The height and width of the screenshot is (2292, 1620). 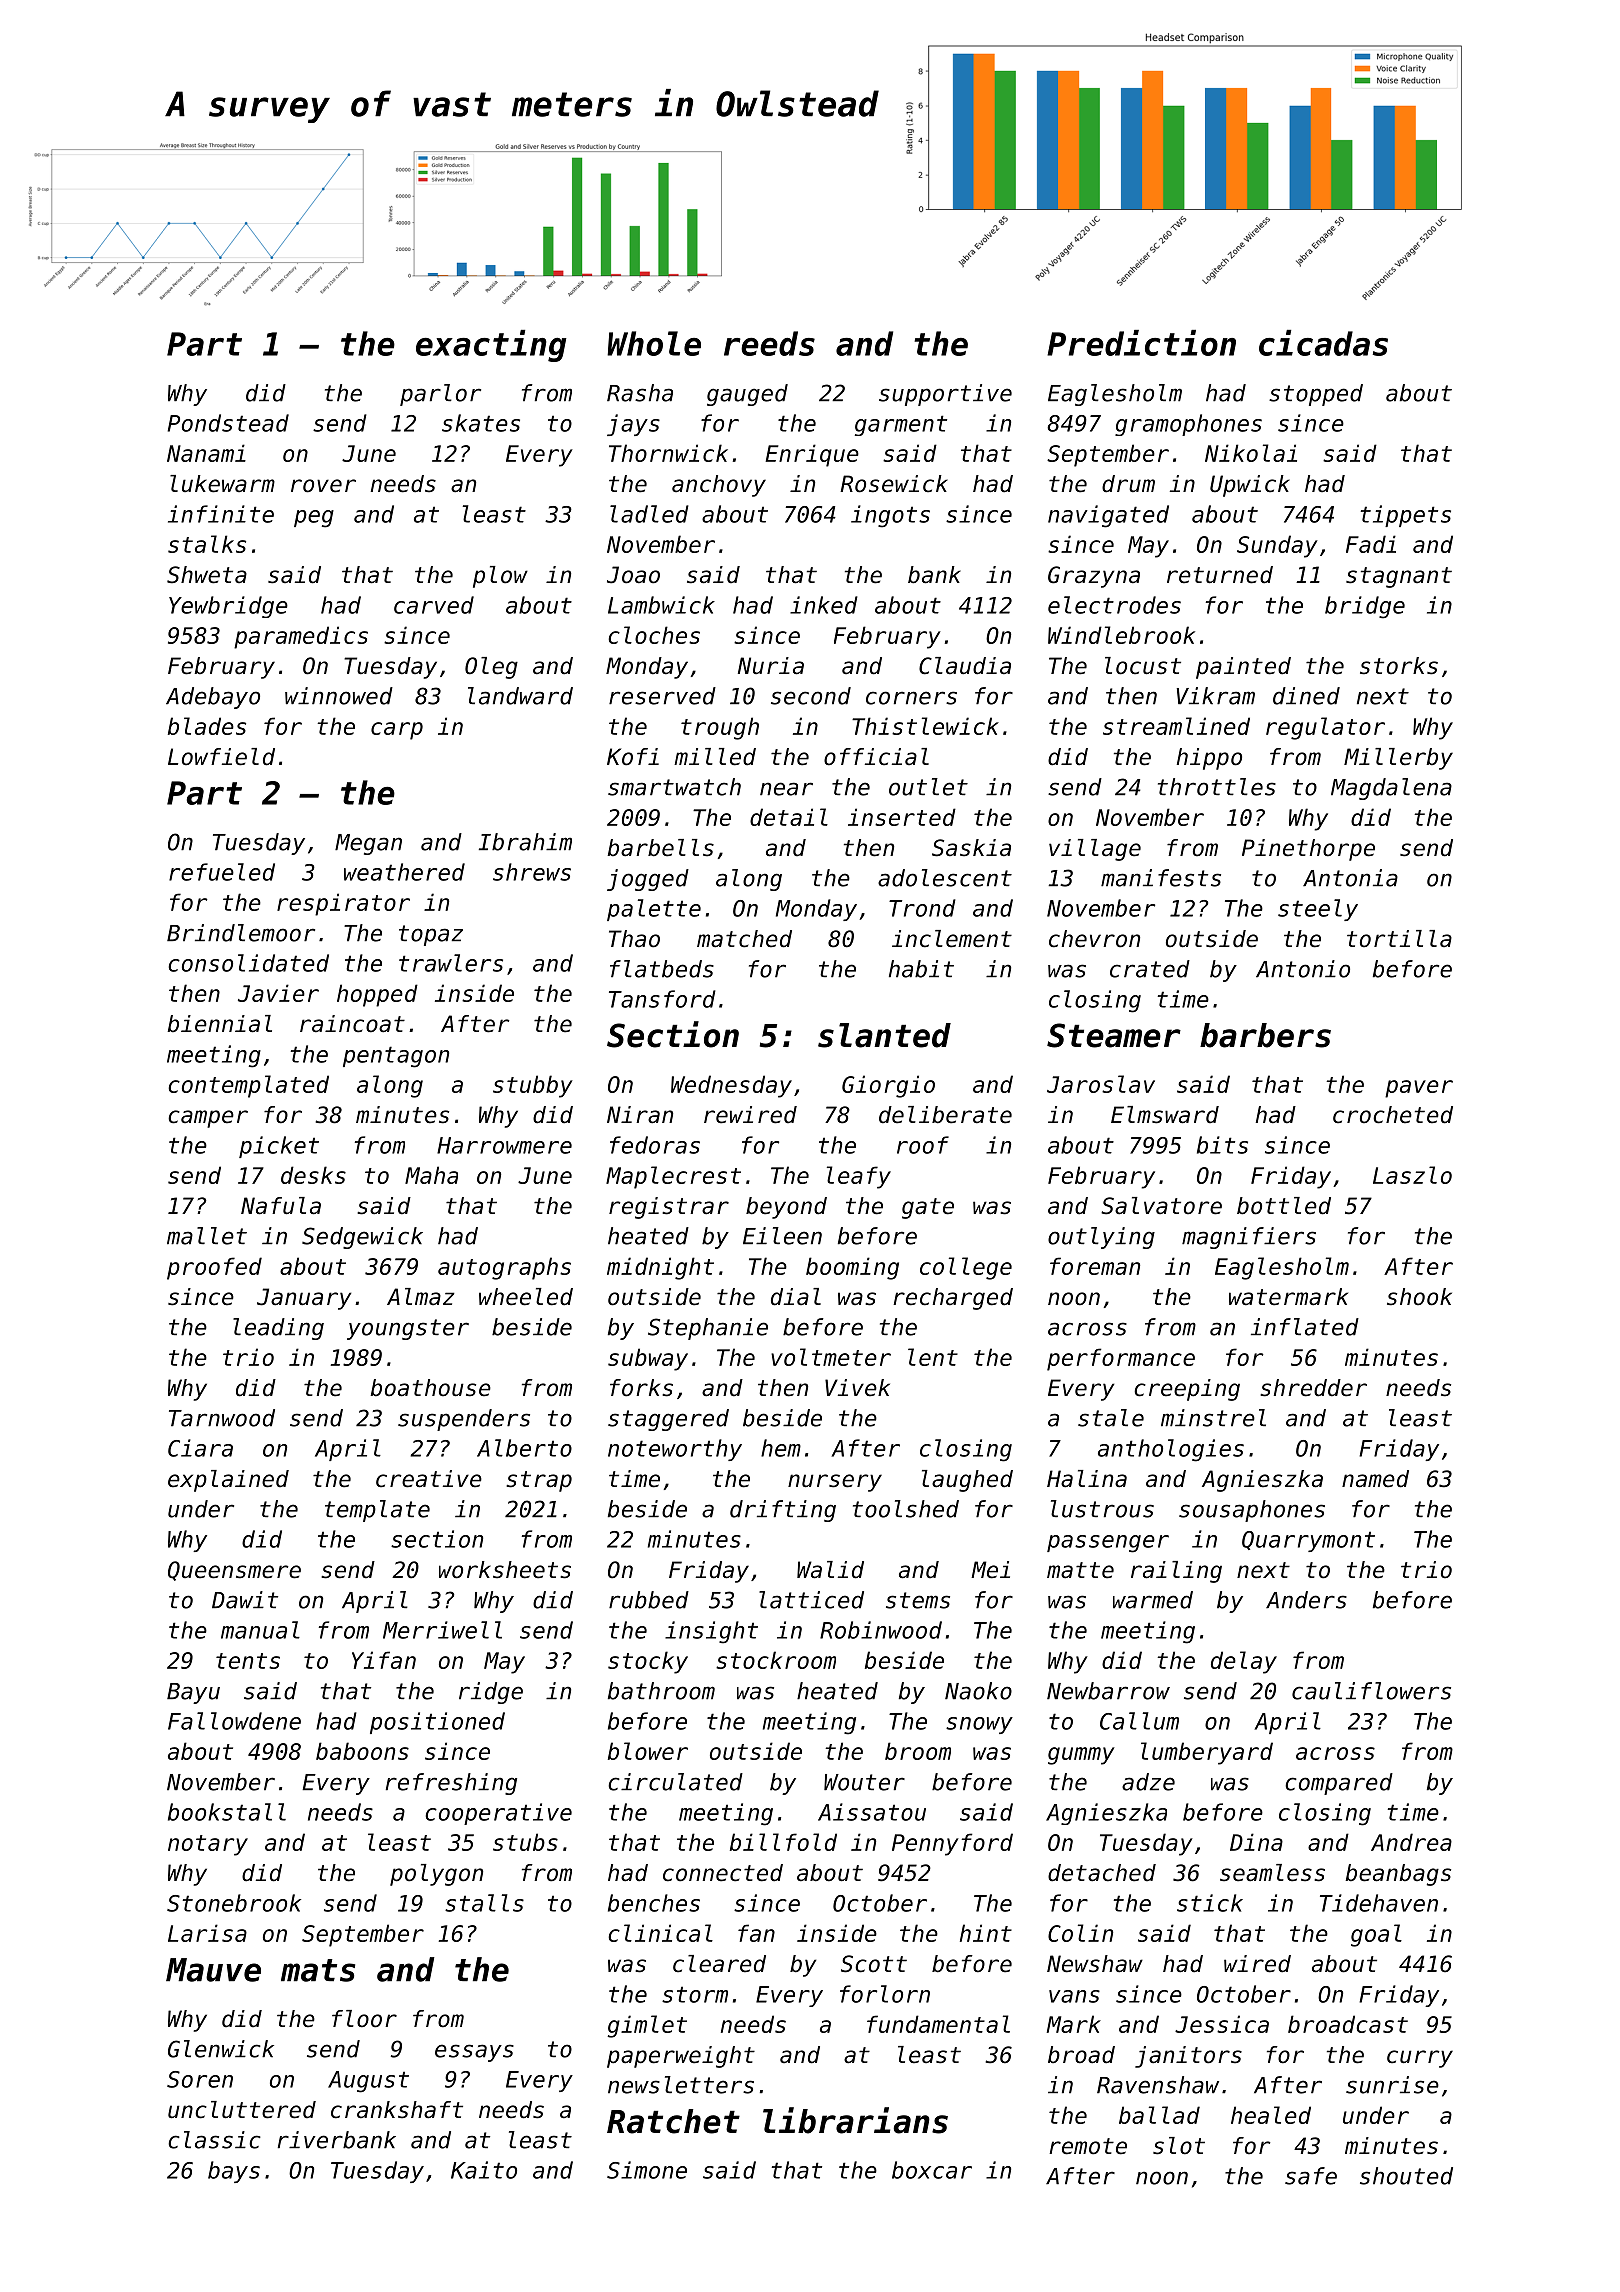 What do you see at coordinates (673, 1177) in the screenshot?
I see `Maplecrest` at bounding box center [673, 1177].
